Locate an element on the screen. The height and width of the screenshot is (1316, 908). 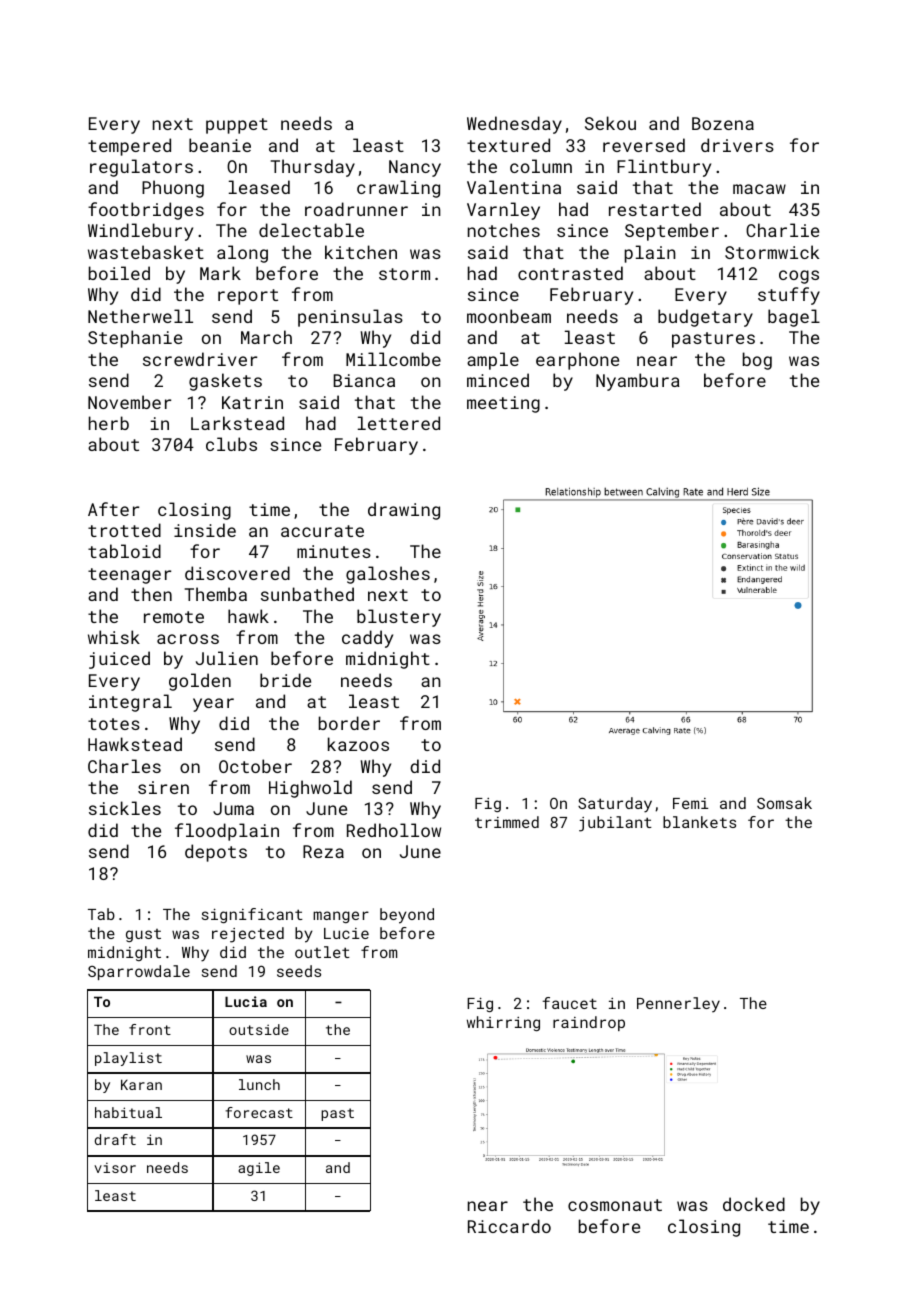
Charlie is located at coordinates (782, 230).
